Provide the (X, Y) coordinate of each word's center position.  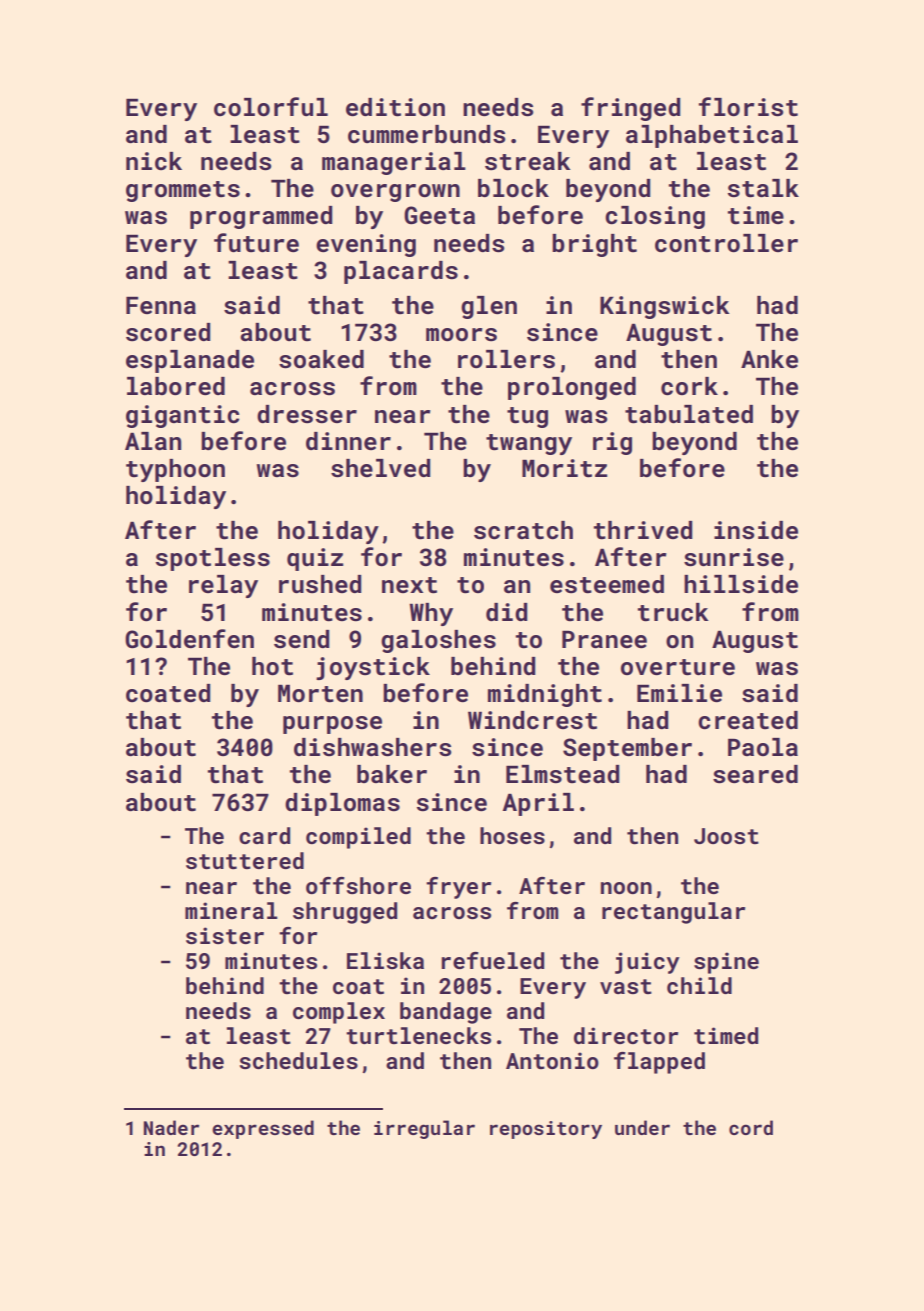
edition (395, 107)
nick (154, 161)
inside (756, 530)
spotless (213, 559)
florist (748, 107)
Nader (171, 1127)
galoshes (438, 641)
